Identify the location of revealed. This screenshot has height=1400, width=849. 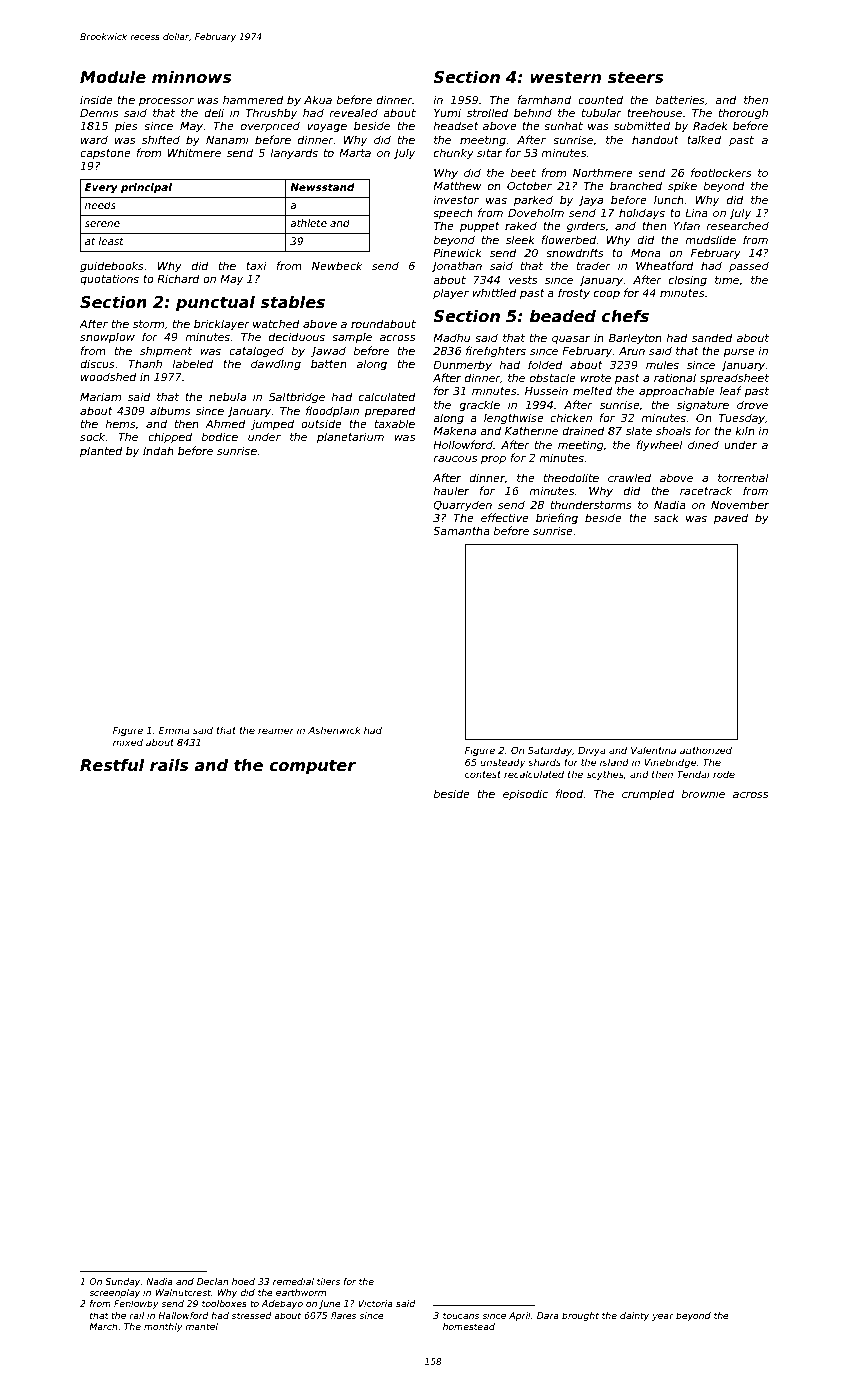
(353, 112).
